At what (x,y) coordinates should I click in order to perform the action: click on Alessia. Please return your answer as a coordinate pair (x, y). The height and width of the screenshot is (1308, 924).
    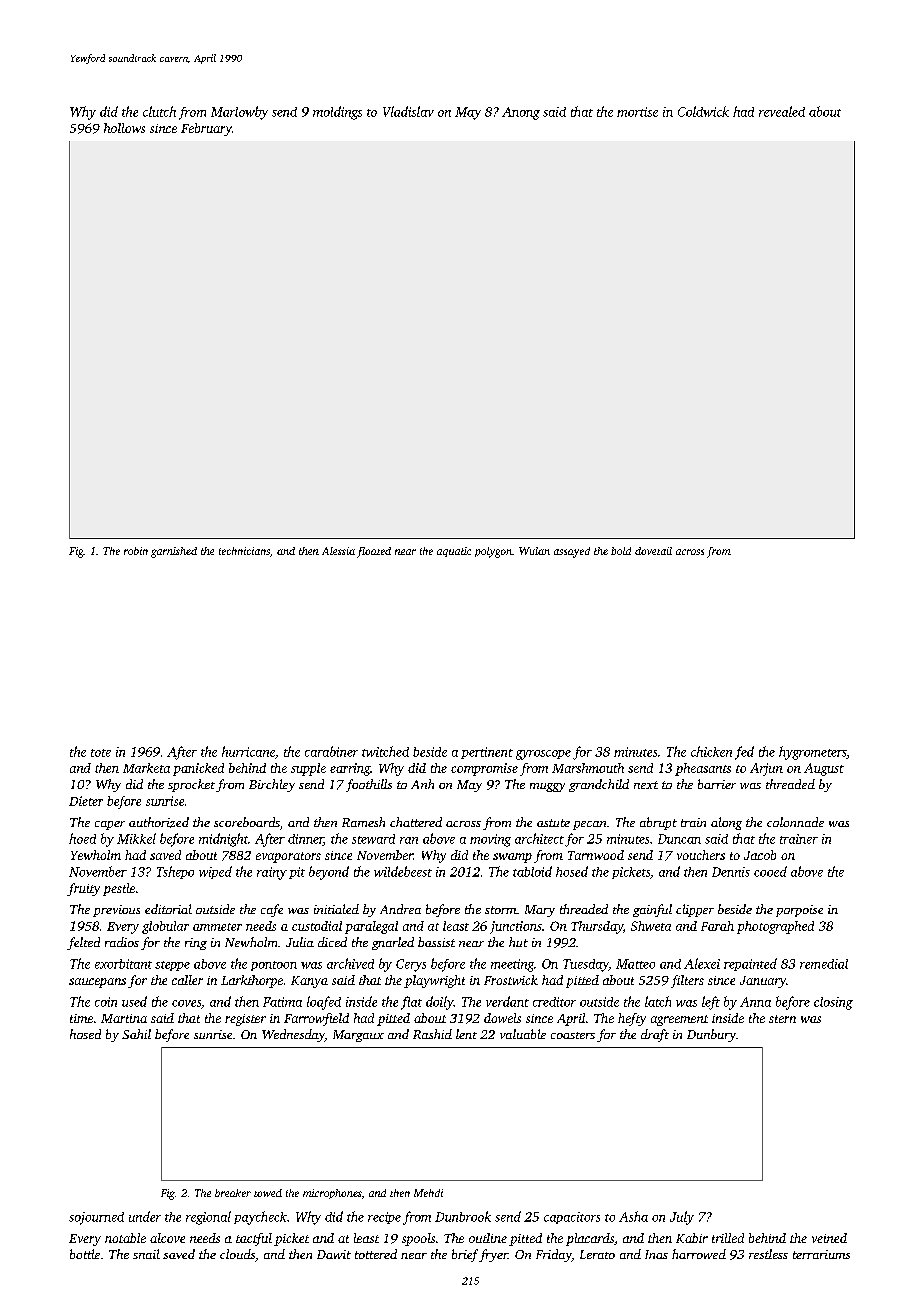
    Looking at the image, I should click on (338, 551).
